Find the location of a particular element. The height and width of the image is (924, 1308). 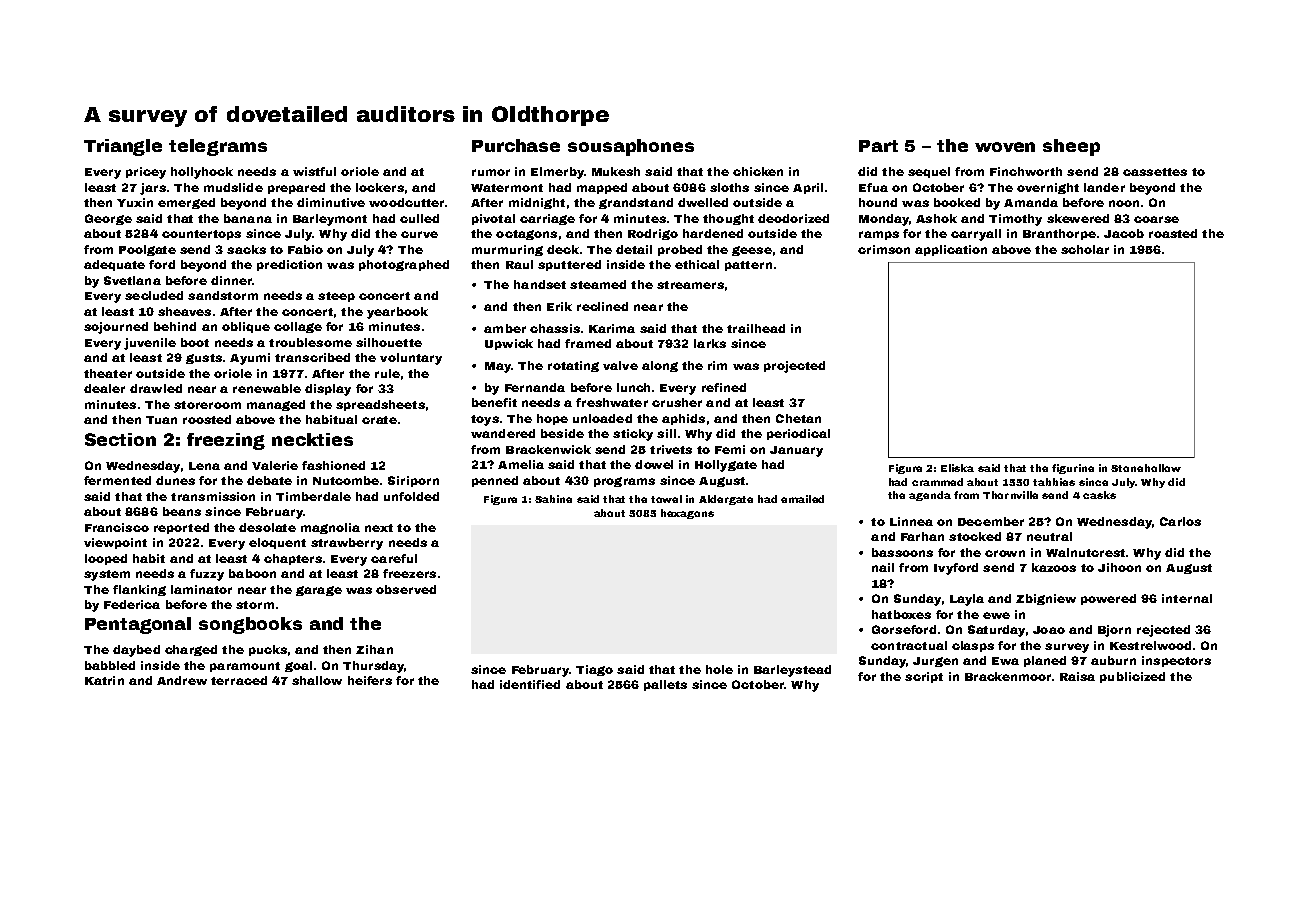

Ashok is located at coordinates (936, 218).
